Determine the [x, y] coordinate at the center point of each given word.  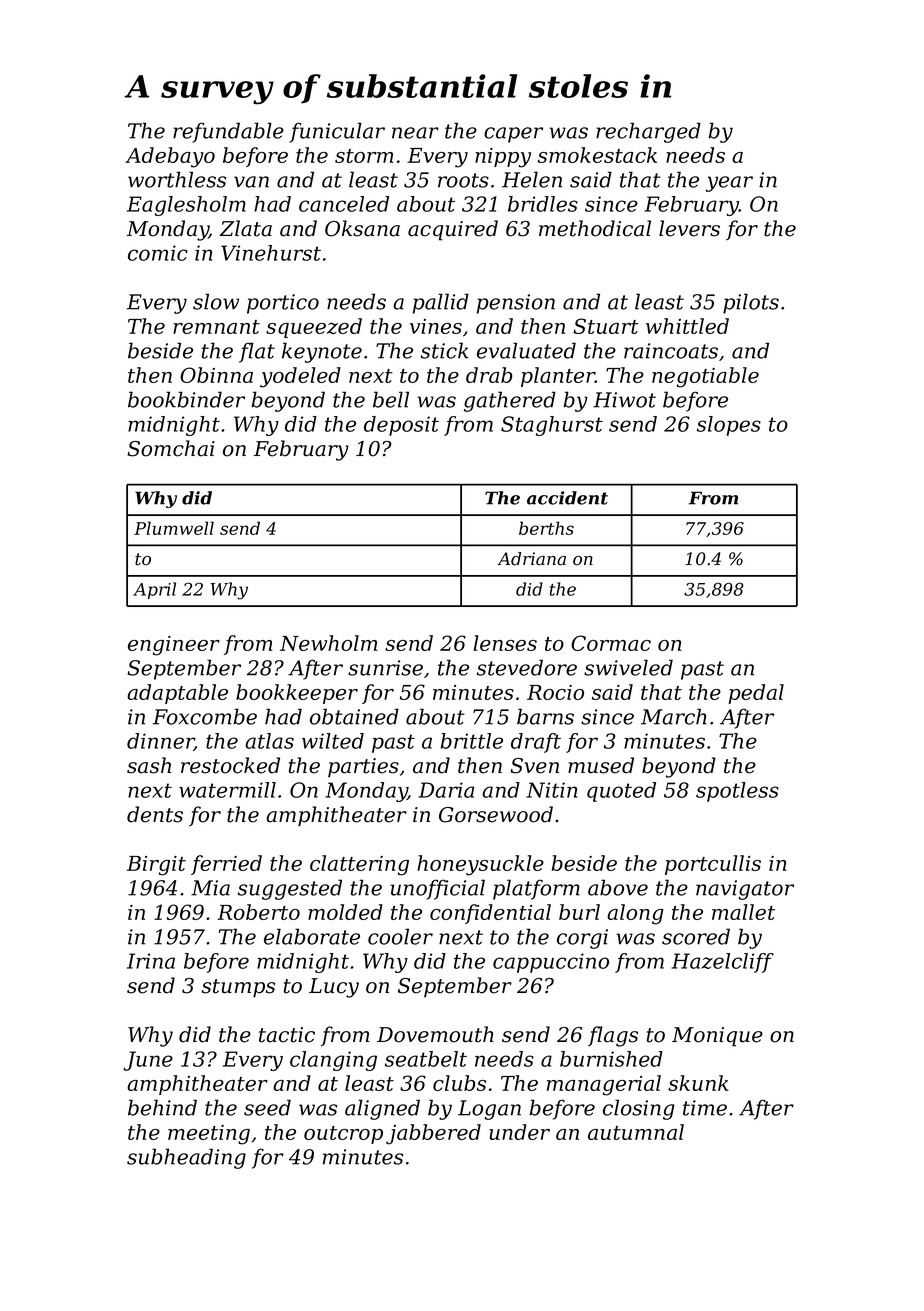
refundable [228, 132]
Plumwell [174, 528]
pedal [756, 694]
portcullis [713, 865]
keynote [322, 352]
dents [155, 814]
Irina [151, 961]
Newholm [328, 643]
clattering [359, 865]
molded [345, 912]
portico [283, 304]
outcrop [343, 1135]
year [729, 184]
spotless [737, 792]
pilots [751, 303]
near [415, 133]
